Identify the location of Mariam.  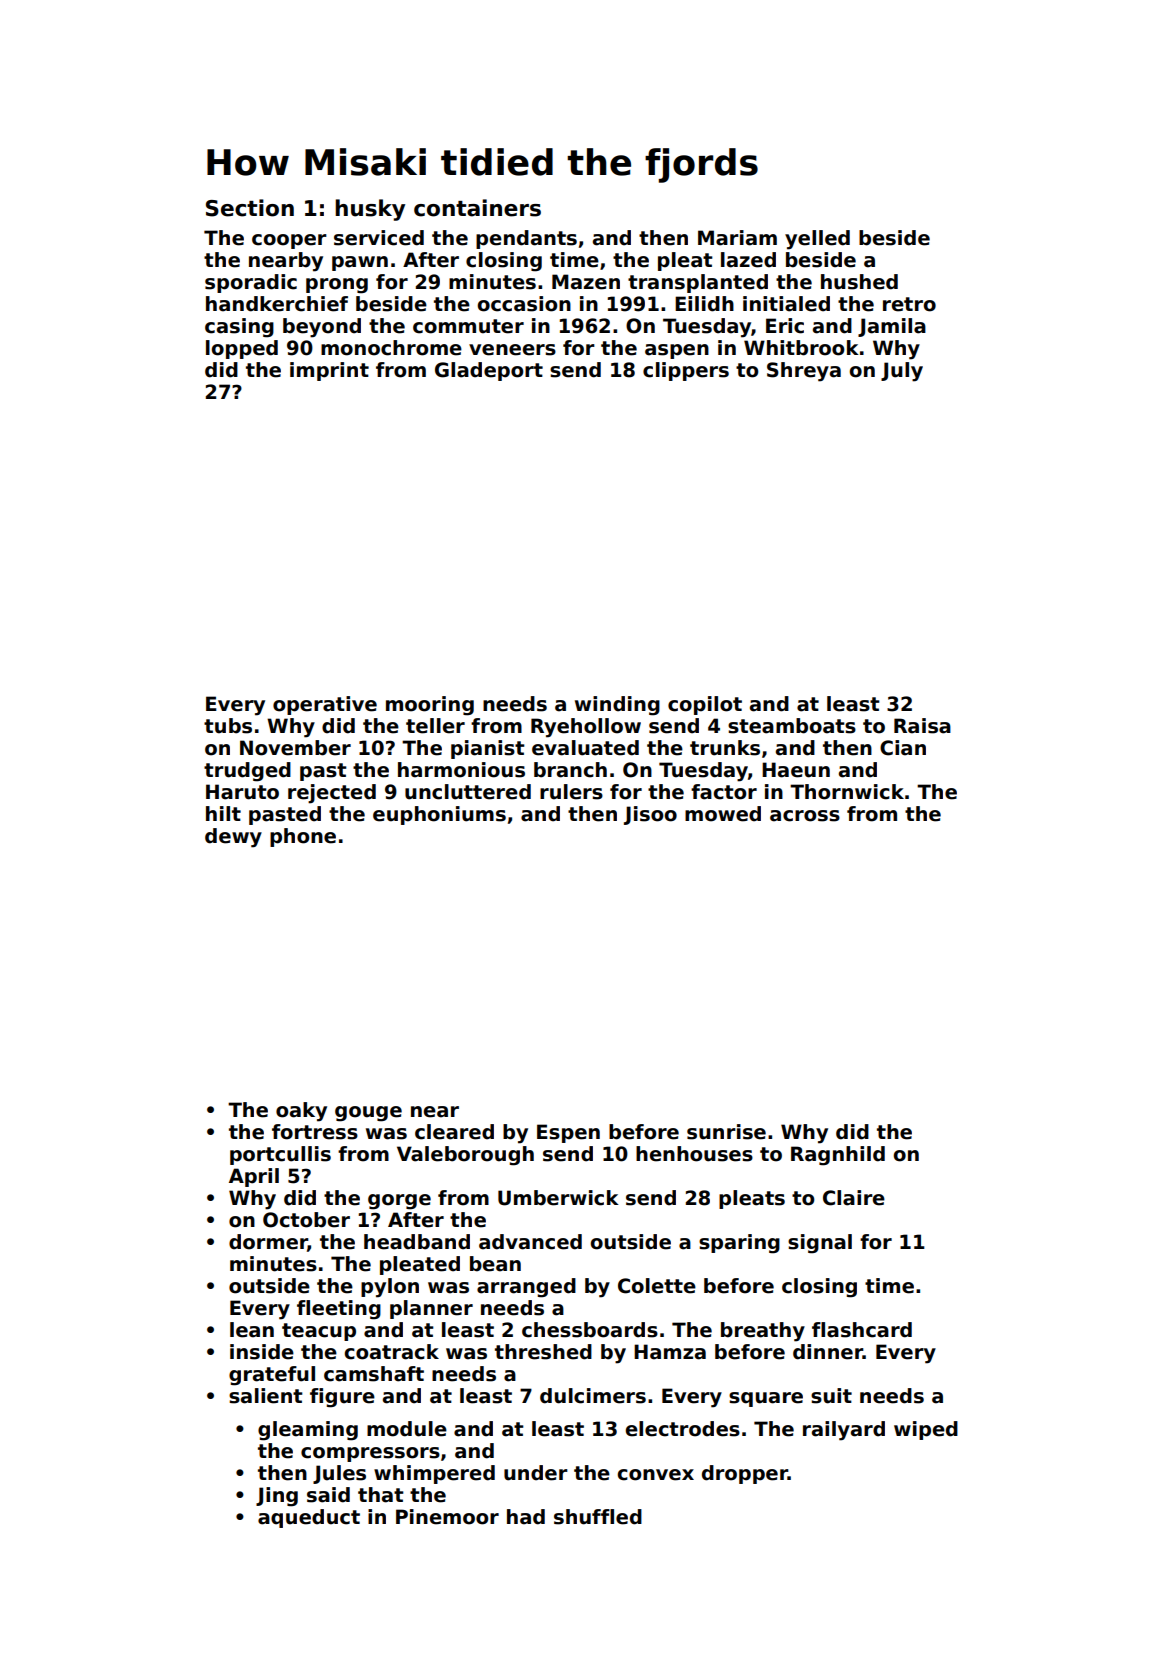
(737, 238).
